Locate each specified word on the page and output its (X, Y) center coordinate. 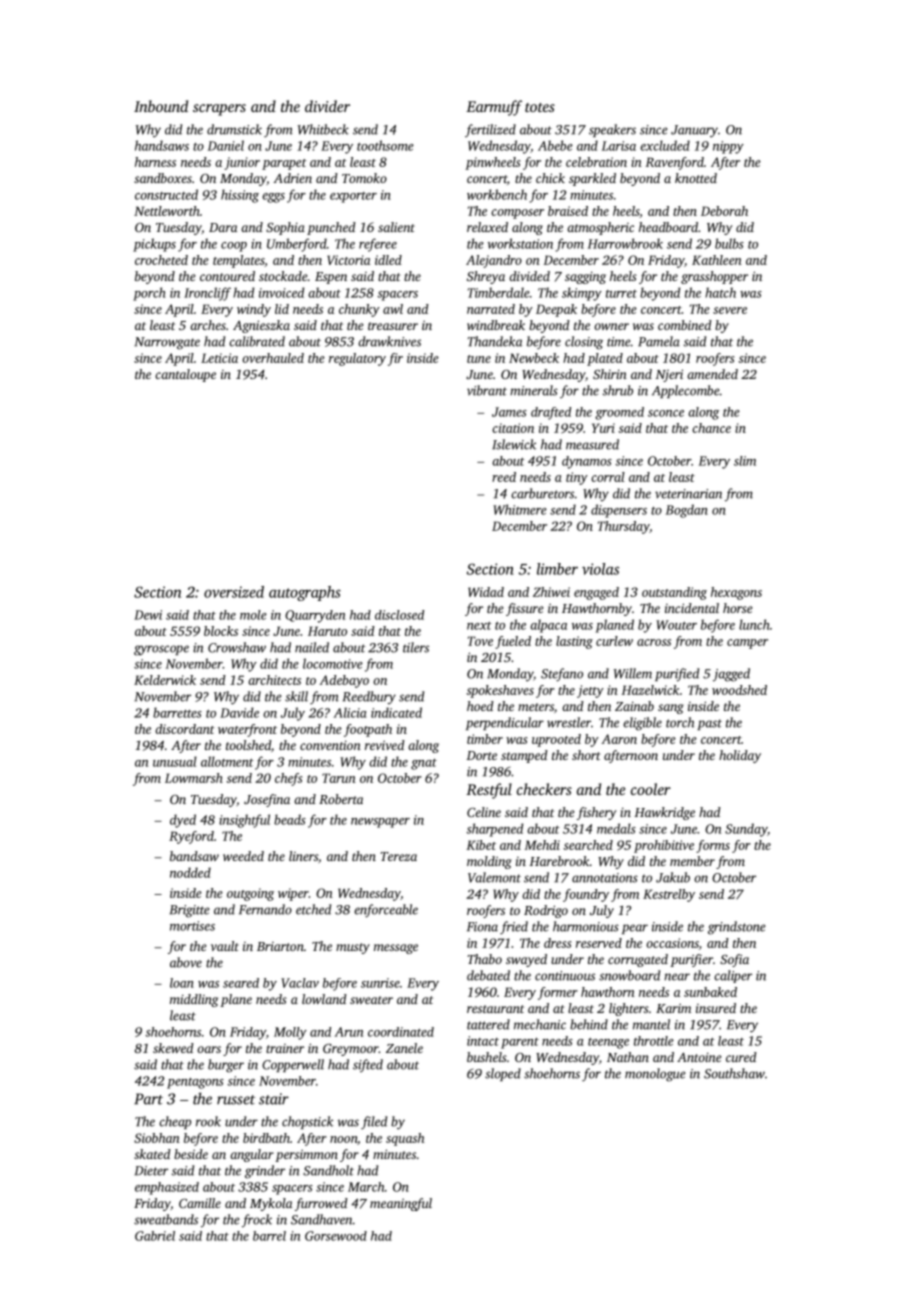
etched (313, 909)
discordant (184, 729)
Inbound (161, 106)
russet (236, 1100)
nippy (728, 147)
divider (327, 106)
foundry (586, 895)
